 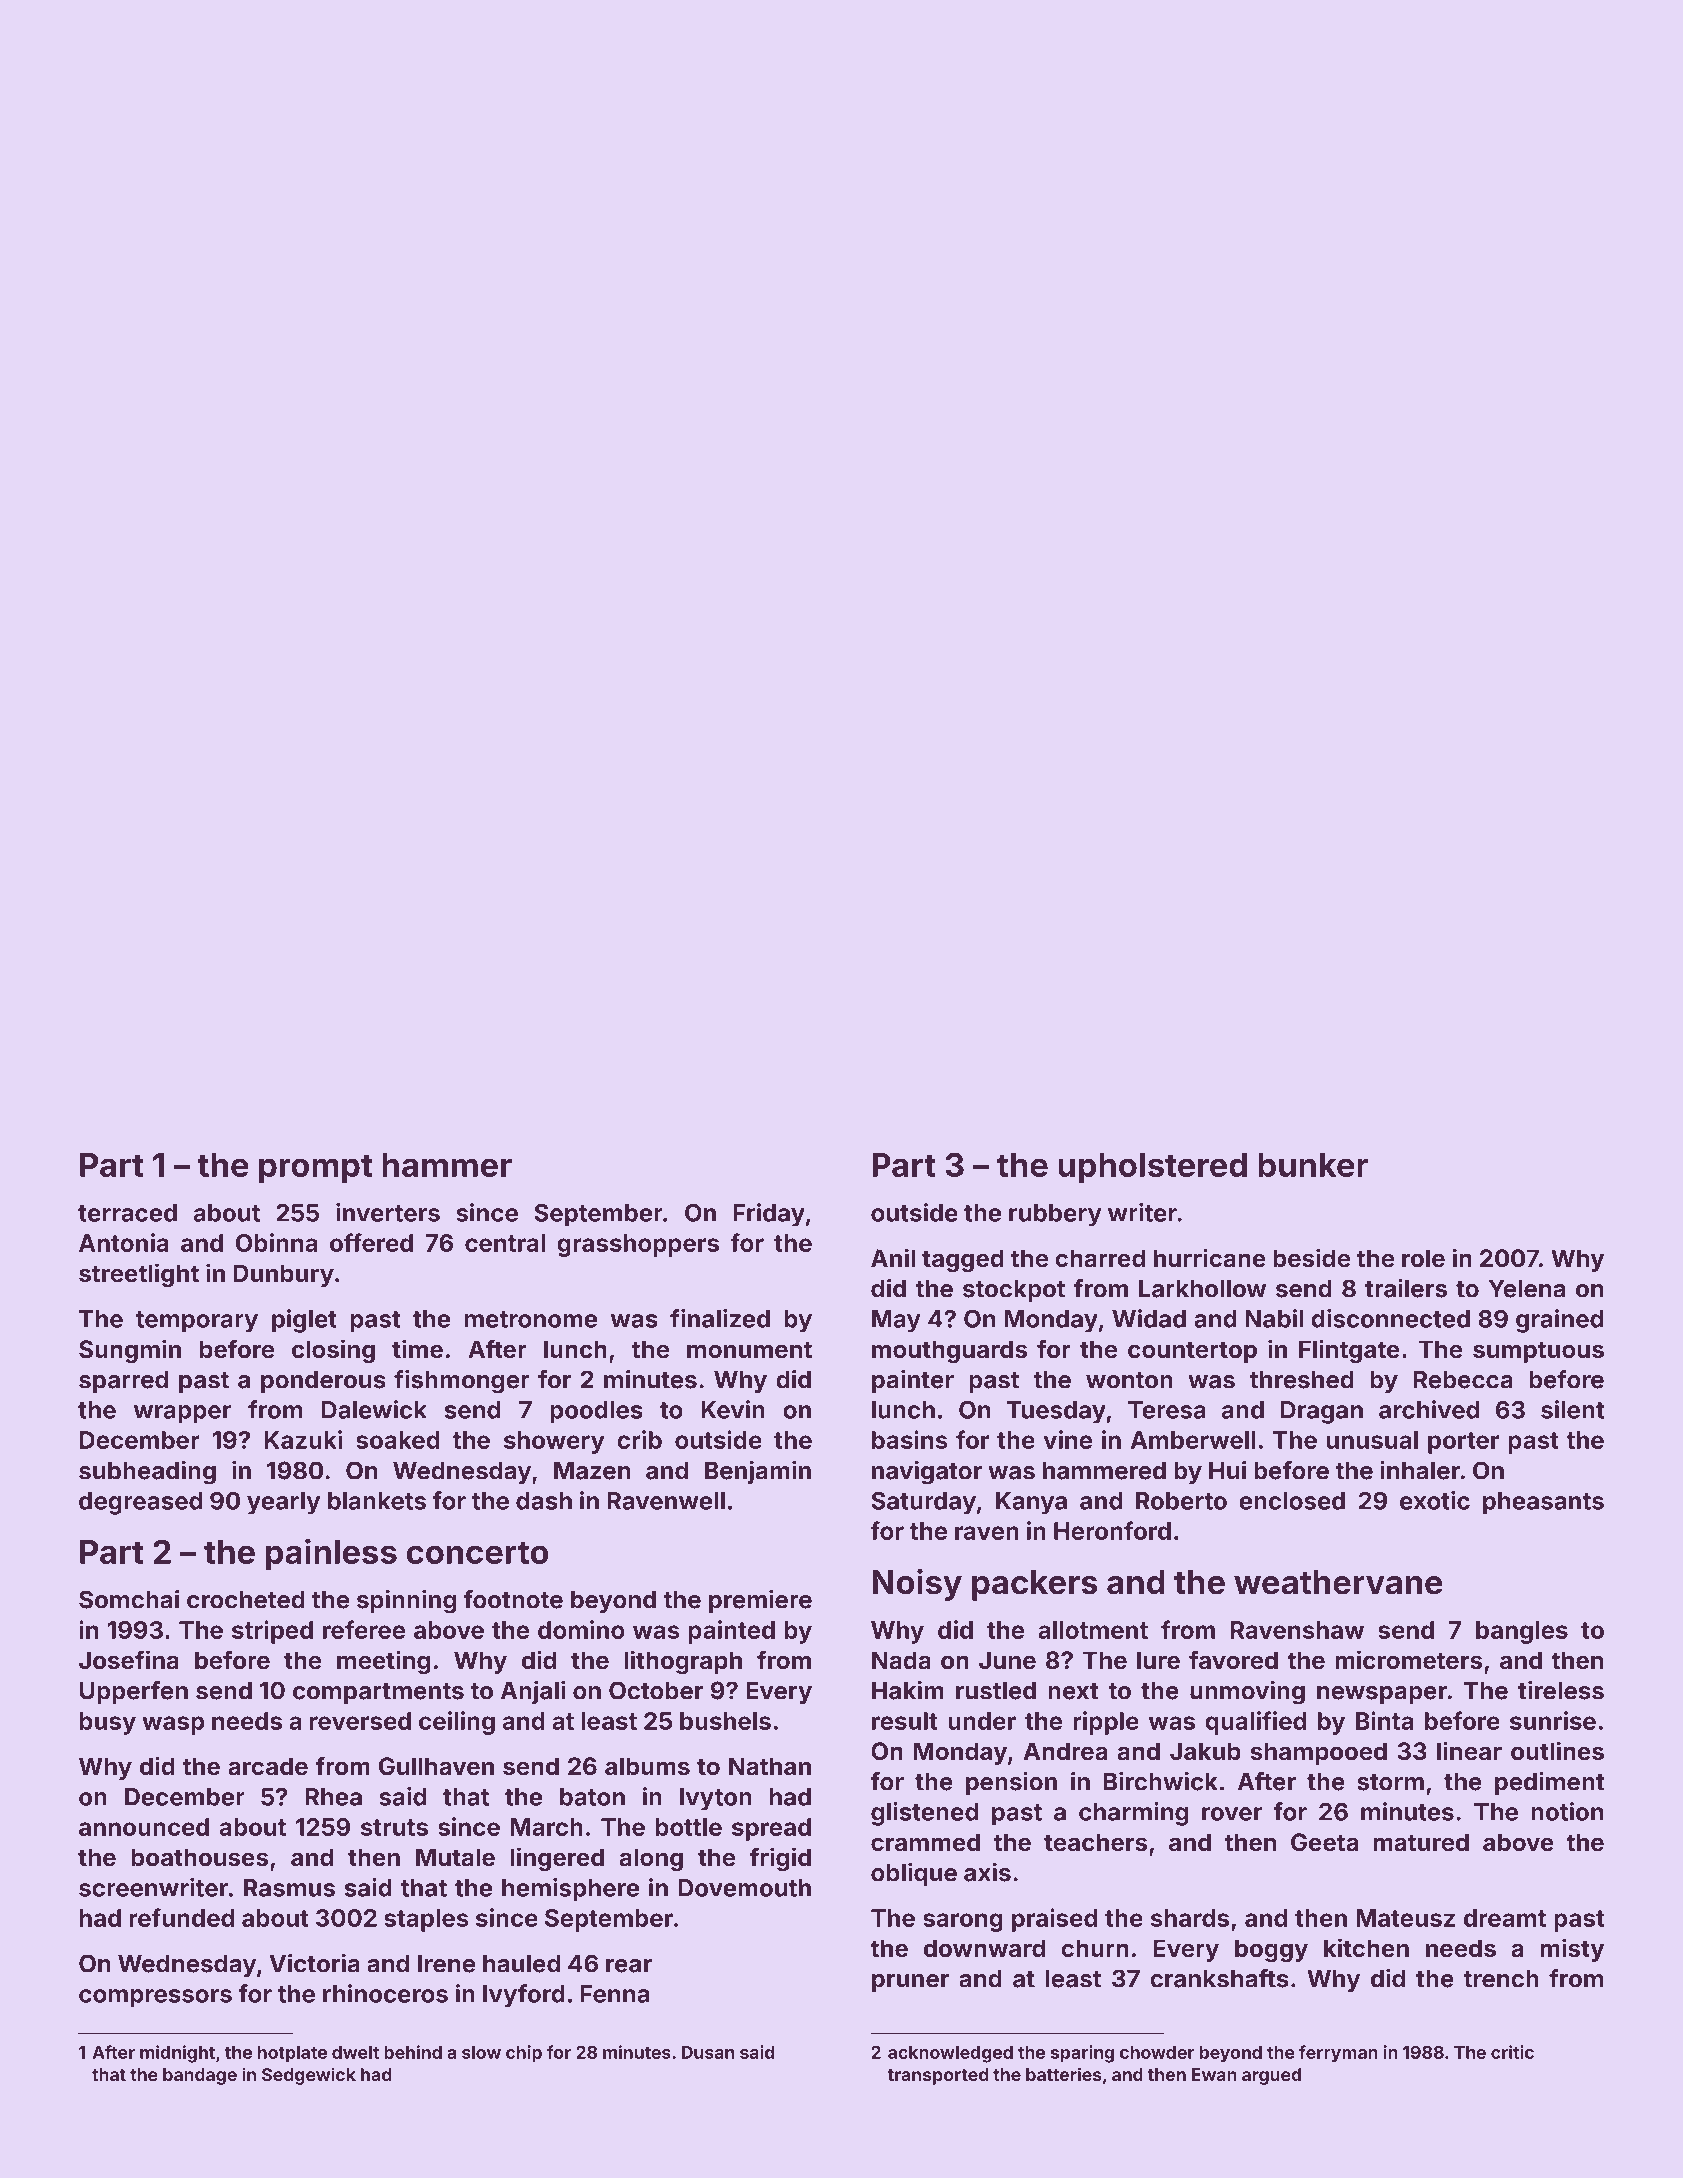 I want to click on Flintgate, so click(x=1349, y=1351).
